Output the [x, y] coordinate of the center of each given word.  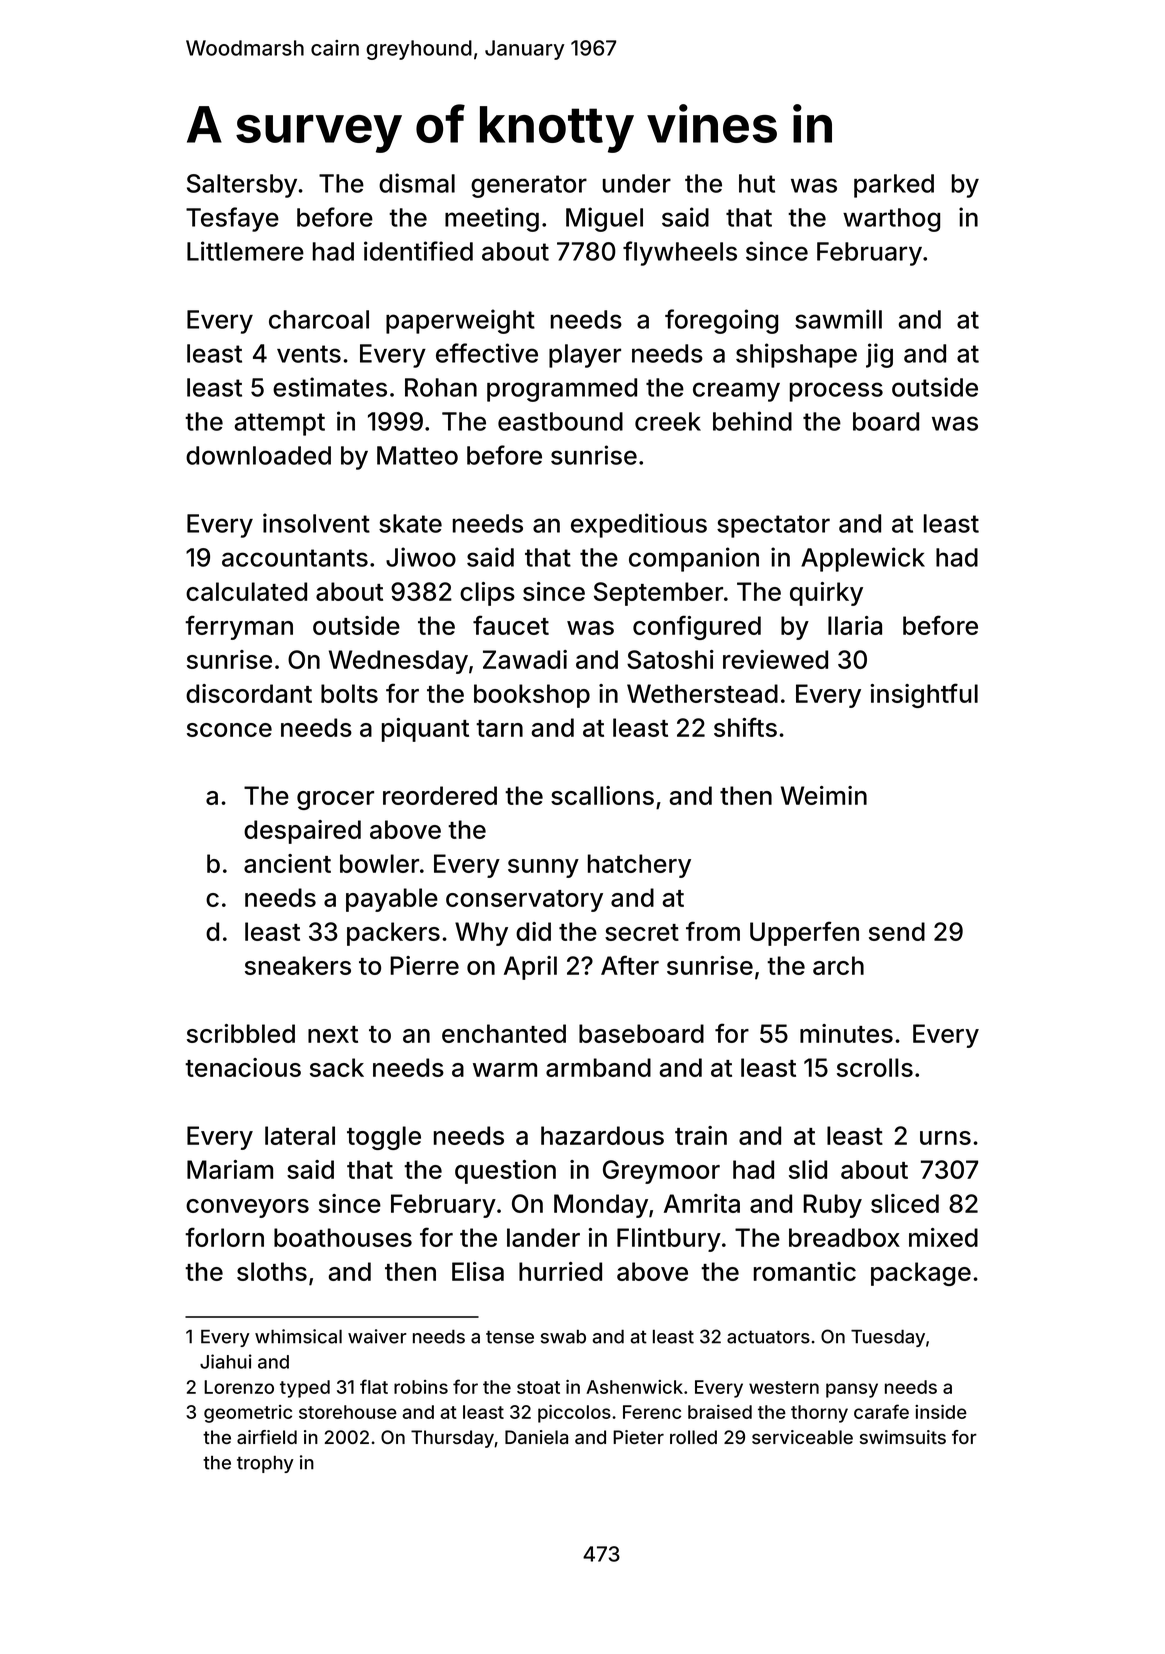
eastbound [560, 421]
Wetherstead [702, 693]
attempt [279, 424]
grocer [335, 800]
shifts [745, 727]
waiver [377, 1336]
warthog [891, 220]
